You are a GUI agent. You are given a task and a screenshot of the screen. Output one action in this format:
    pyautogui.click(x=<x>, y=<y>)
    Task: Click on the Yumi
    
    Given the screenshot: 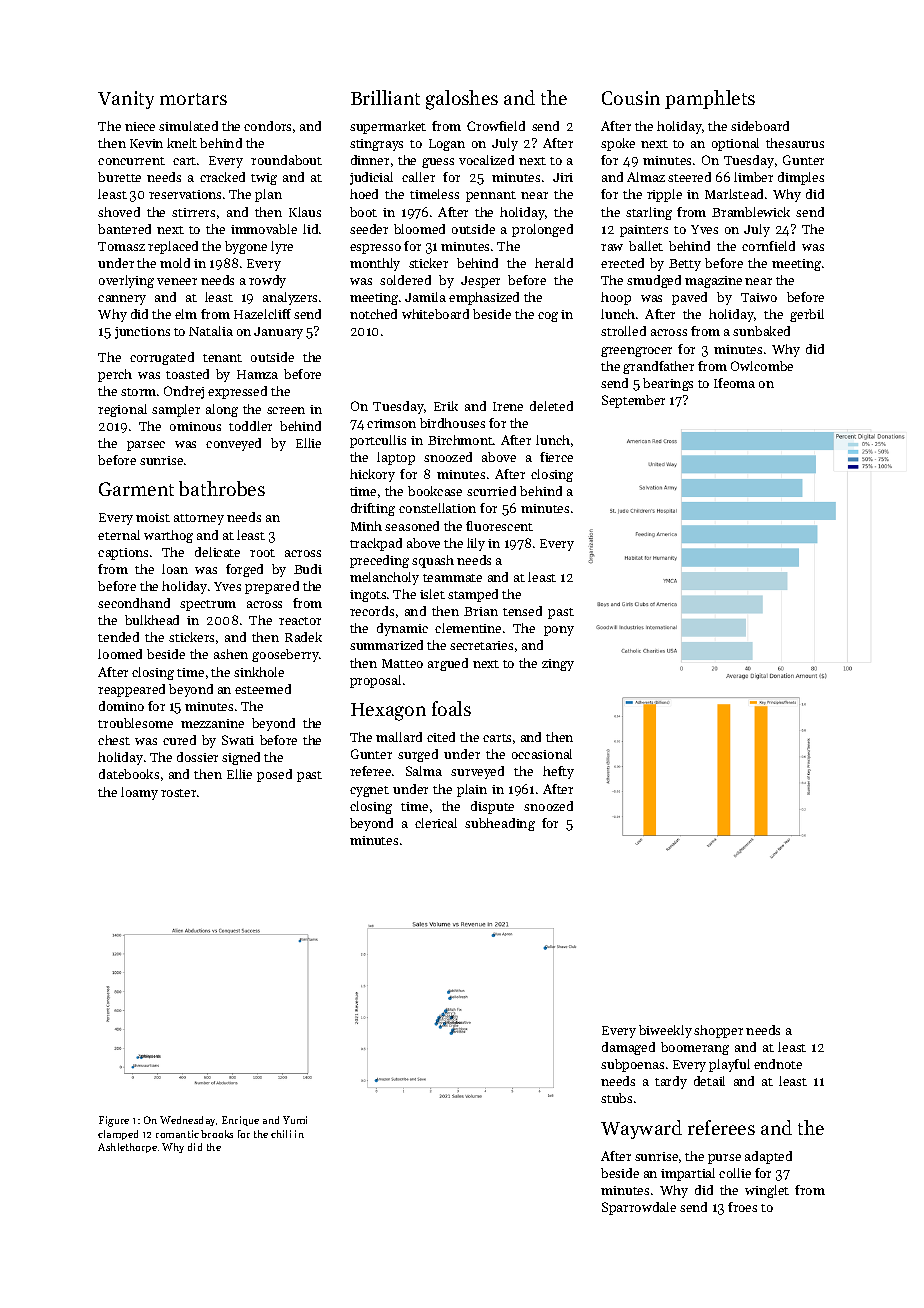 What is the action you would take?
    pyautogui.click(x=295, y=1120)
